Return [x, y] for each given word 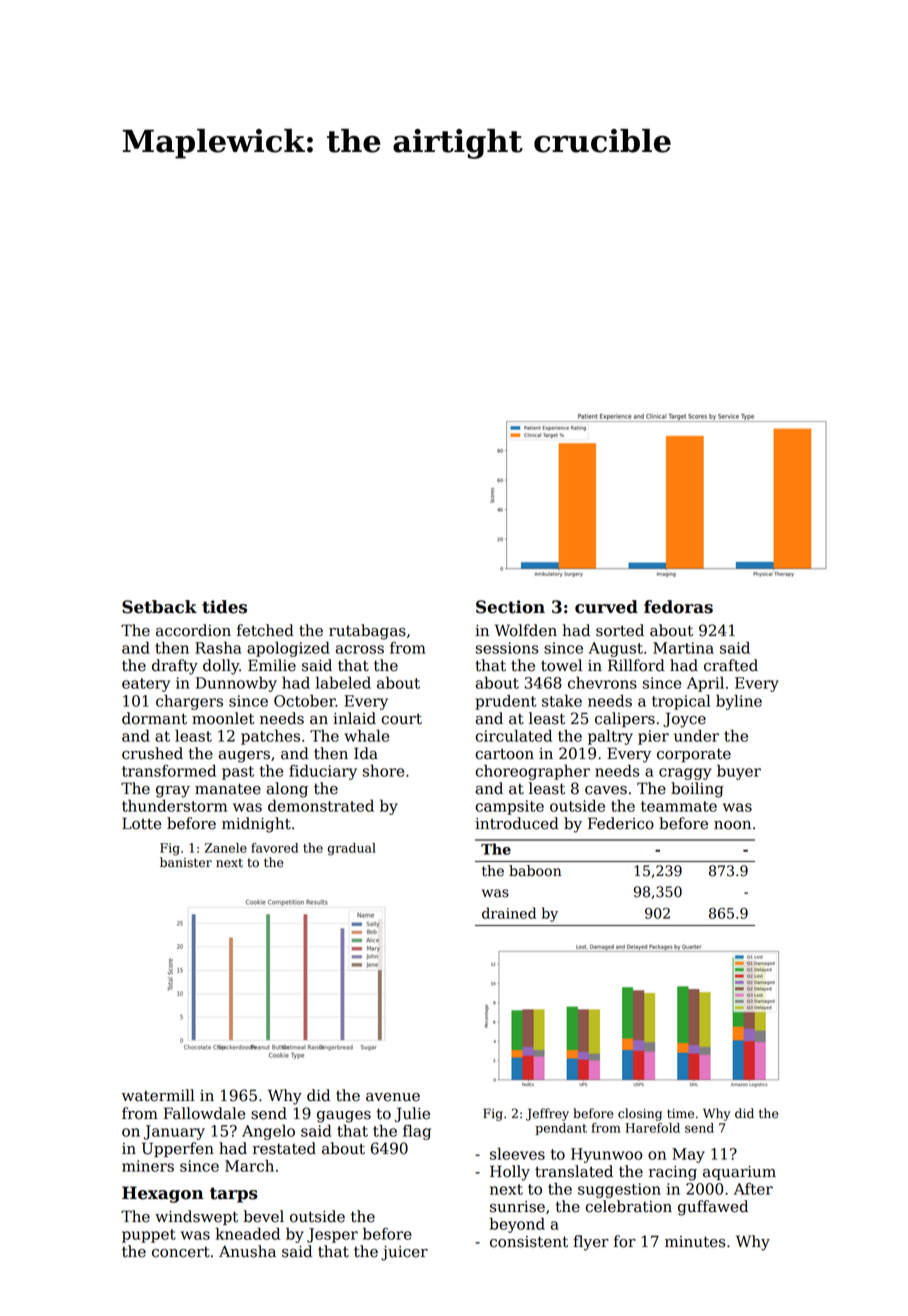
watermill [158, 1095]
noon [732, 825]
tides [224, 607]
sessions [507, 648]
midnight [256, 825]
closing [640, 1114]
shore [383, 770]
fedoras [678, 607]
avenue [393, 1097]
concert [181, 1252]
